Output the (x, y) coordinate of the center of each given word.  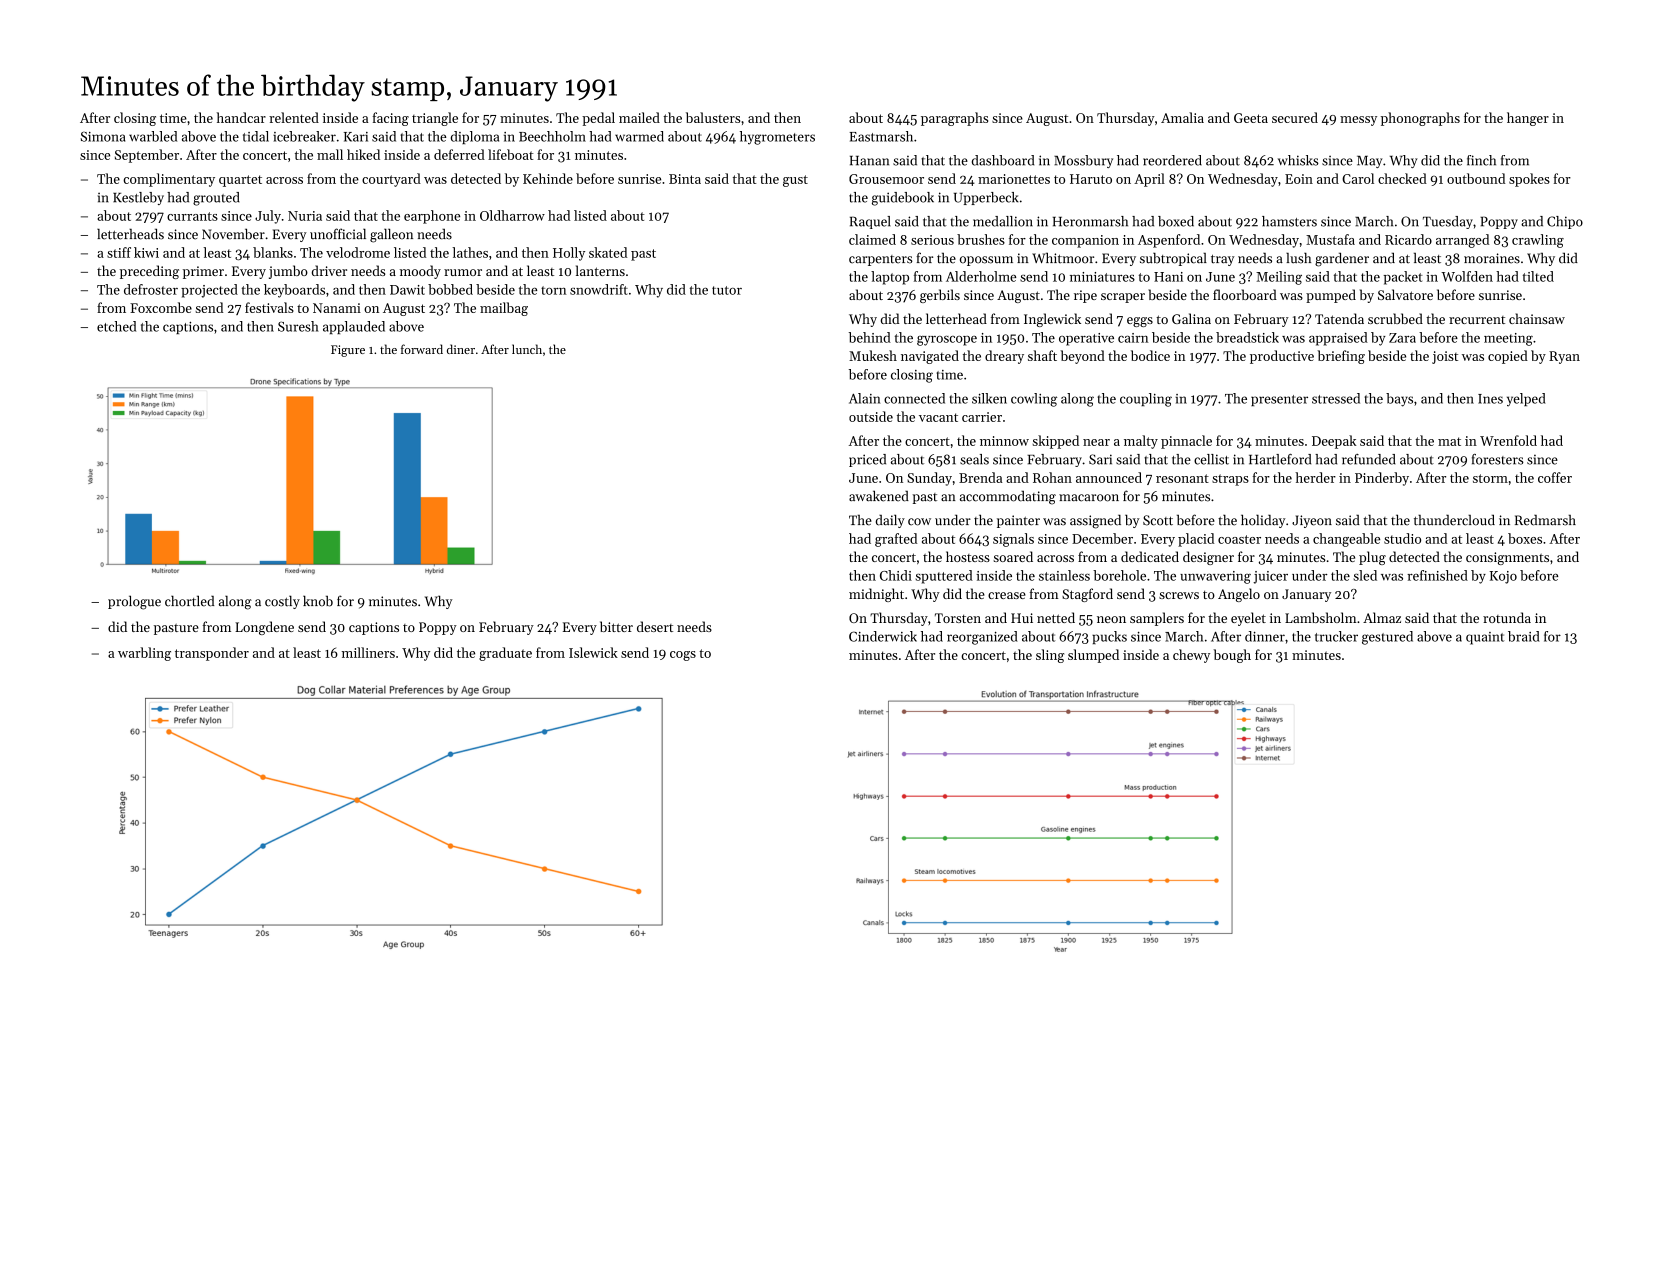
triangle (435, 119)
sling (1050, 656)
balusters (713, 117)
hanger (1528, 119)
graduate (505, 654)
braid (1524, 636)
